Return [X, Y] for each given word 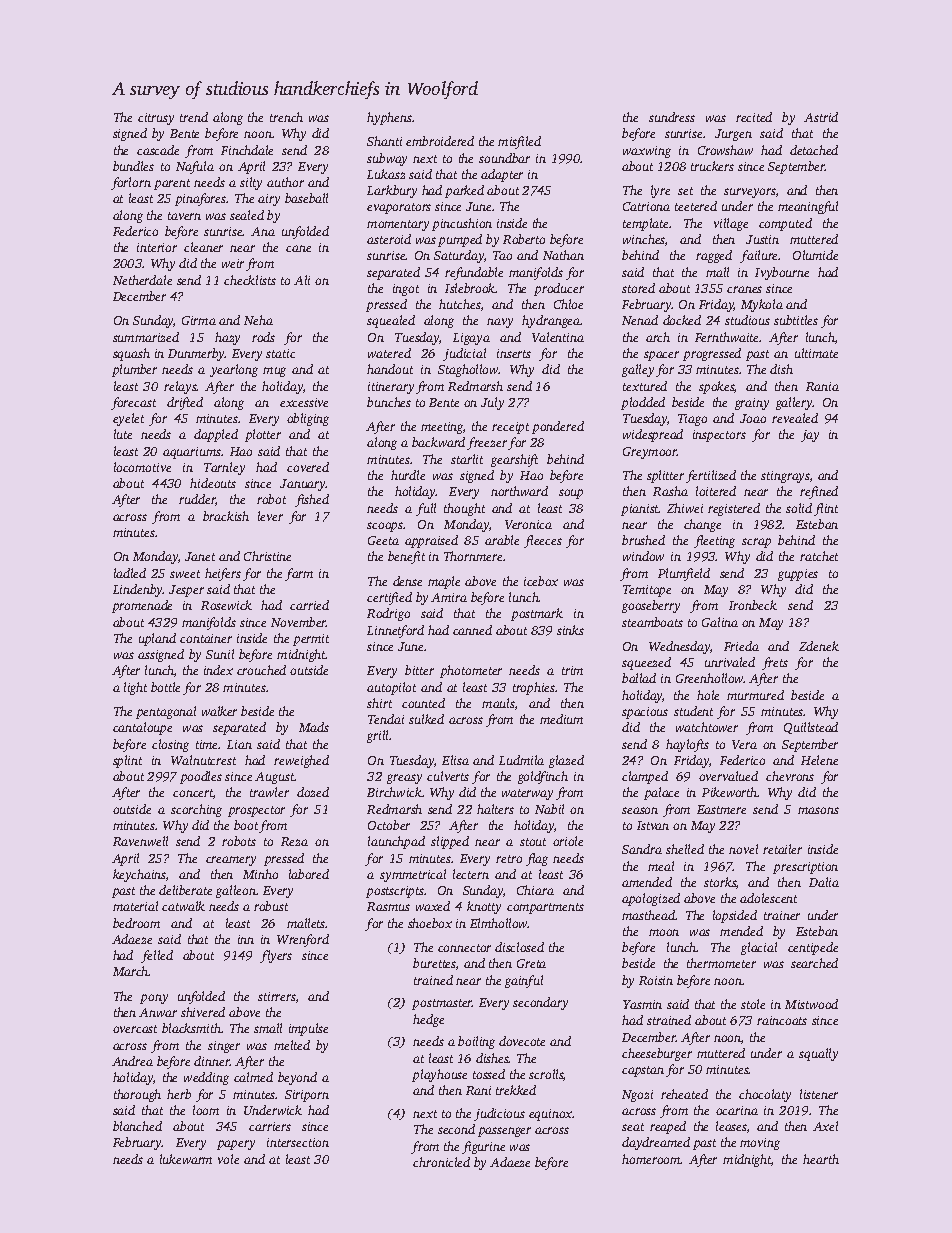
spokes [716, 387]
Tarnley [224, 468]
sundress [672, 117]
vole [228, 1159]
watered [389, 353]
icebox [541, 581]
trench [286, 117]
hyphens [389, 118]
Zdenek [819, 646]
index [218, 670]
